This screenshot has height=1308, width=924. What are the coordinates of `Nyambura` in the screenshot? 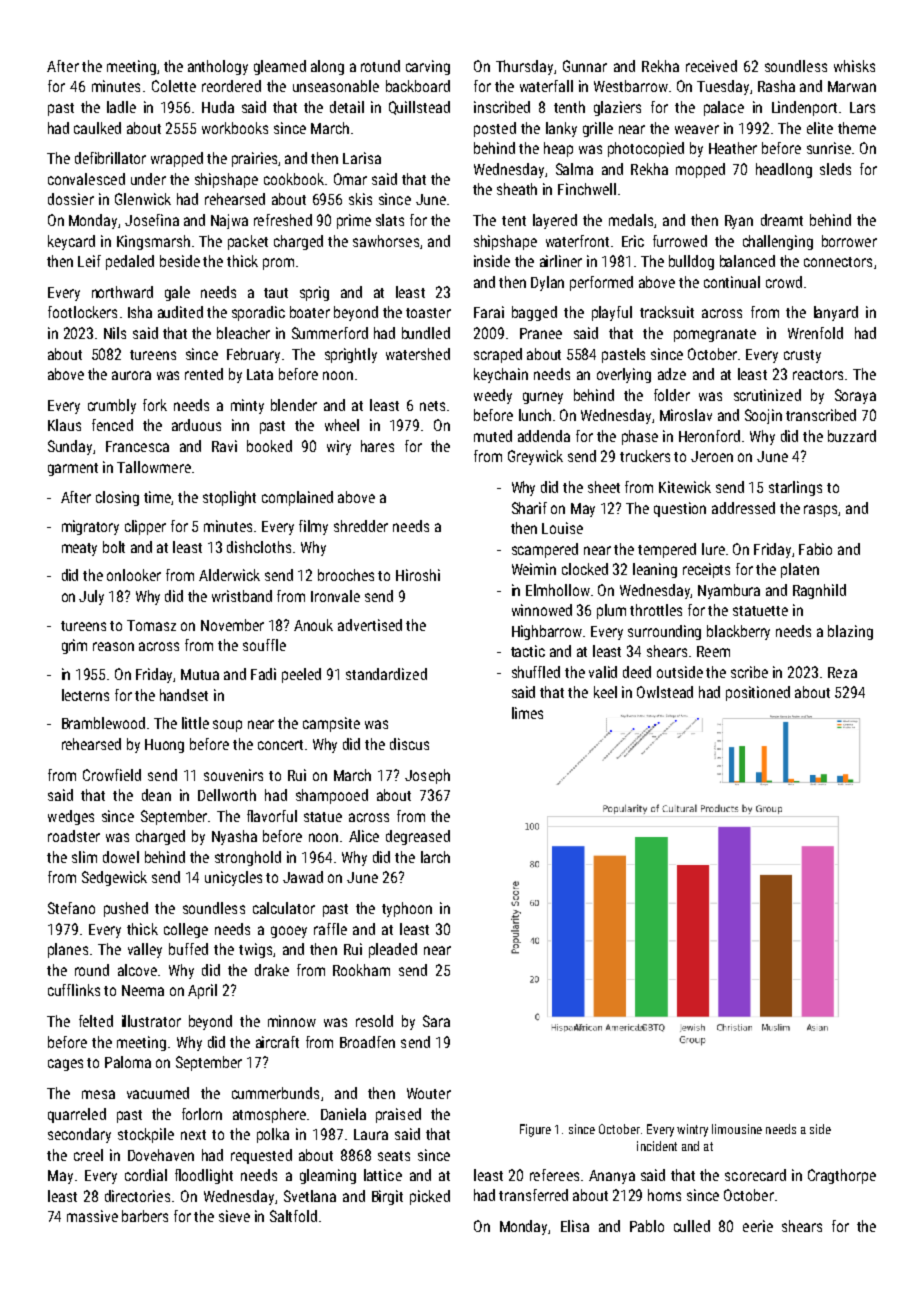 It's located at (729, 591).
